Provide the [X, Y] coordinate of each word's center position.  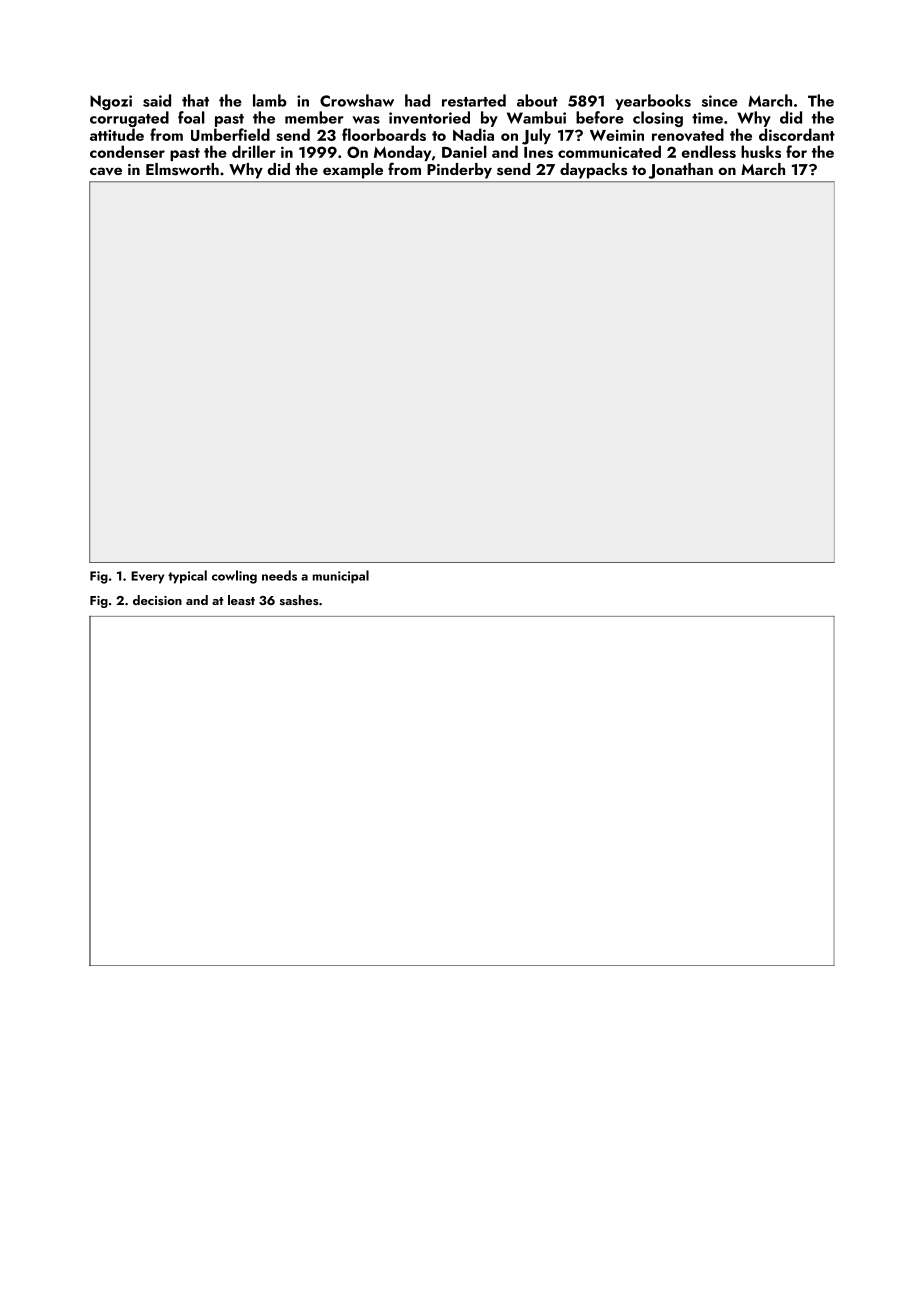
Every [147, 577]
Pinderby [459, 171]
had [417, 100]
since [720, 101]
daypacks [593, 171]
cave [106, 171]
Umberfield [230, 134]
